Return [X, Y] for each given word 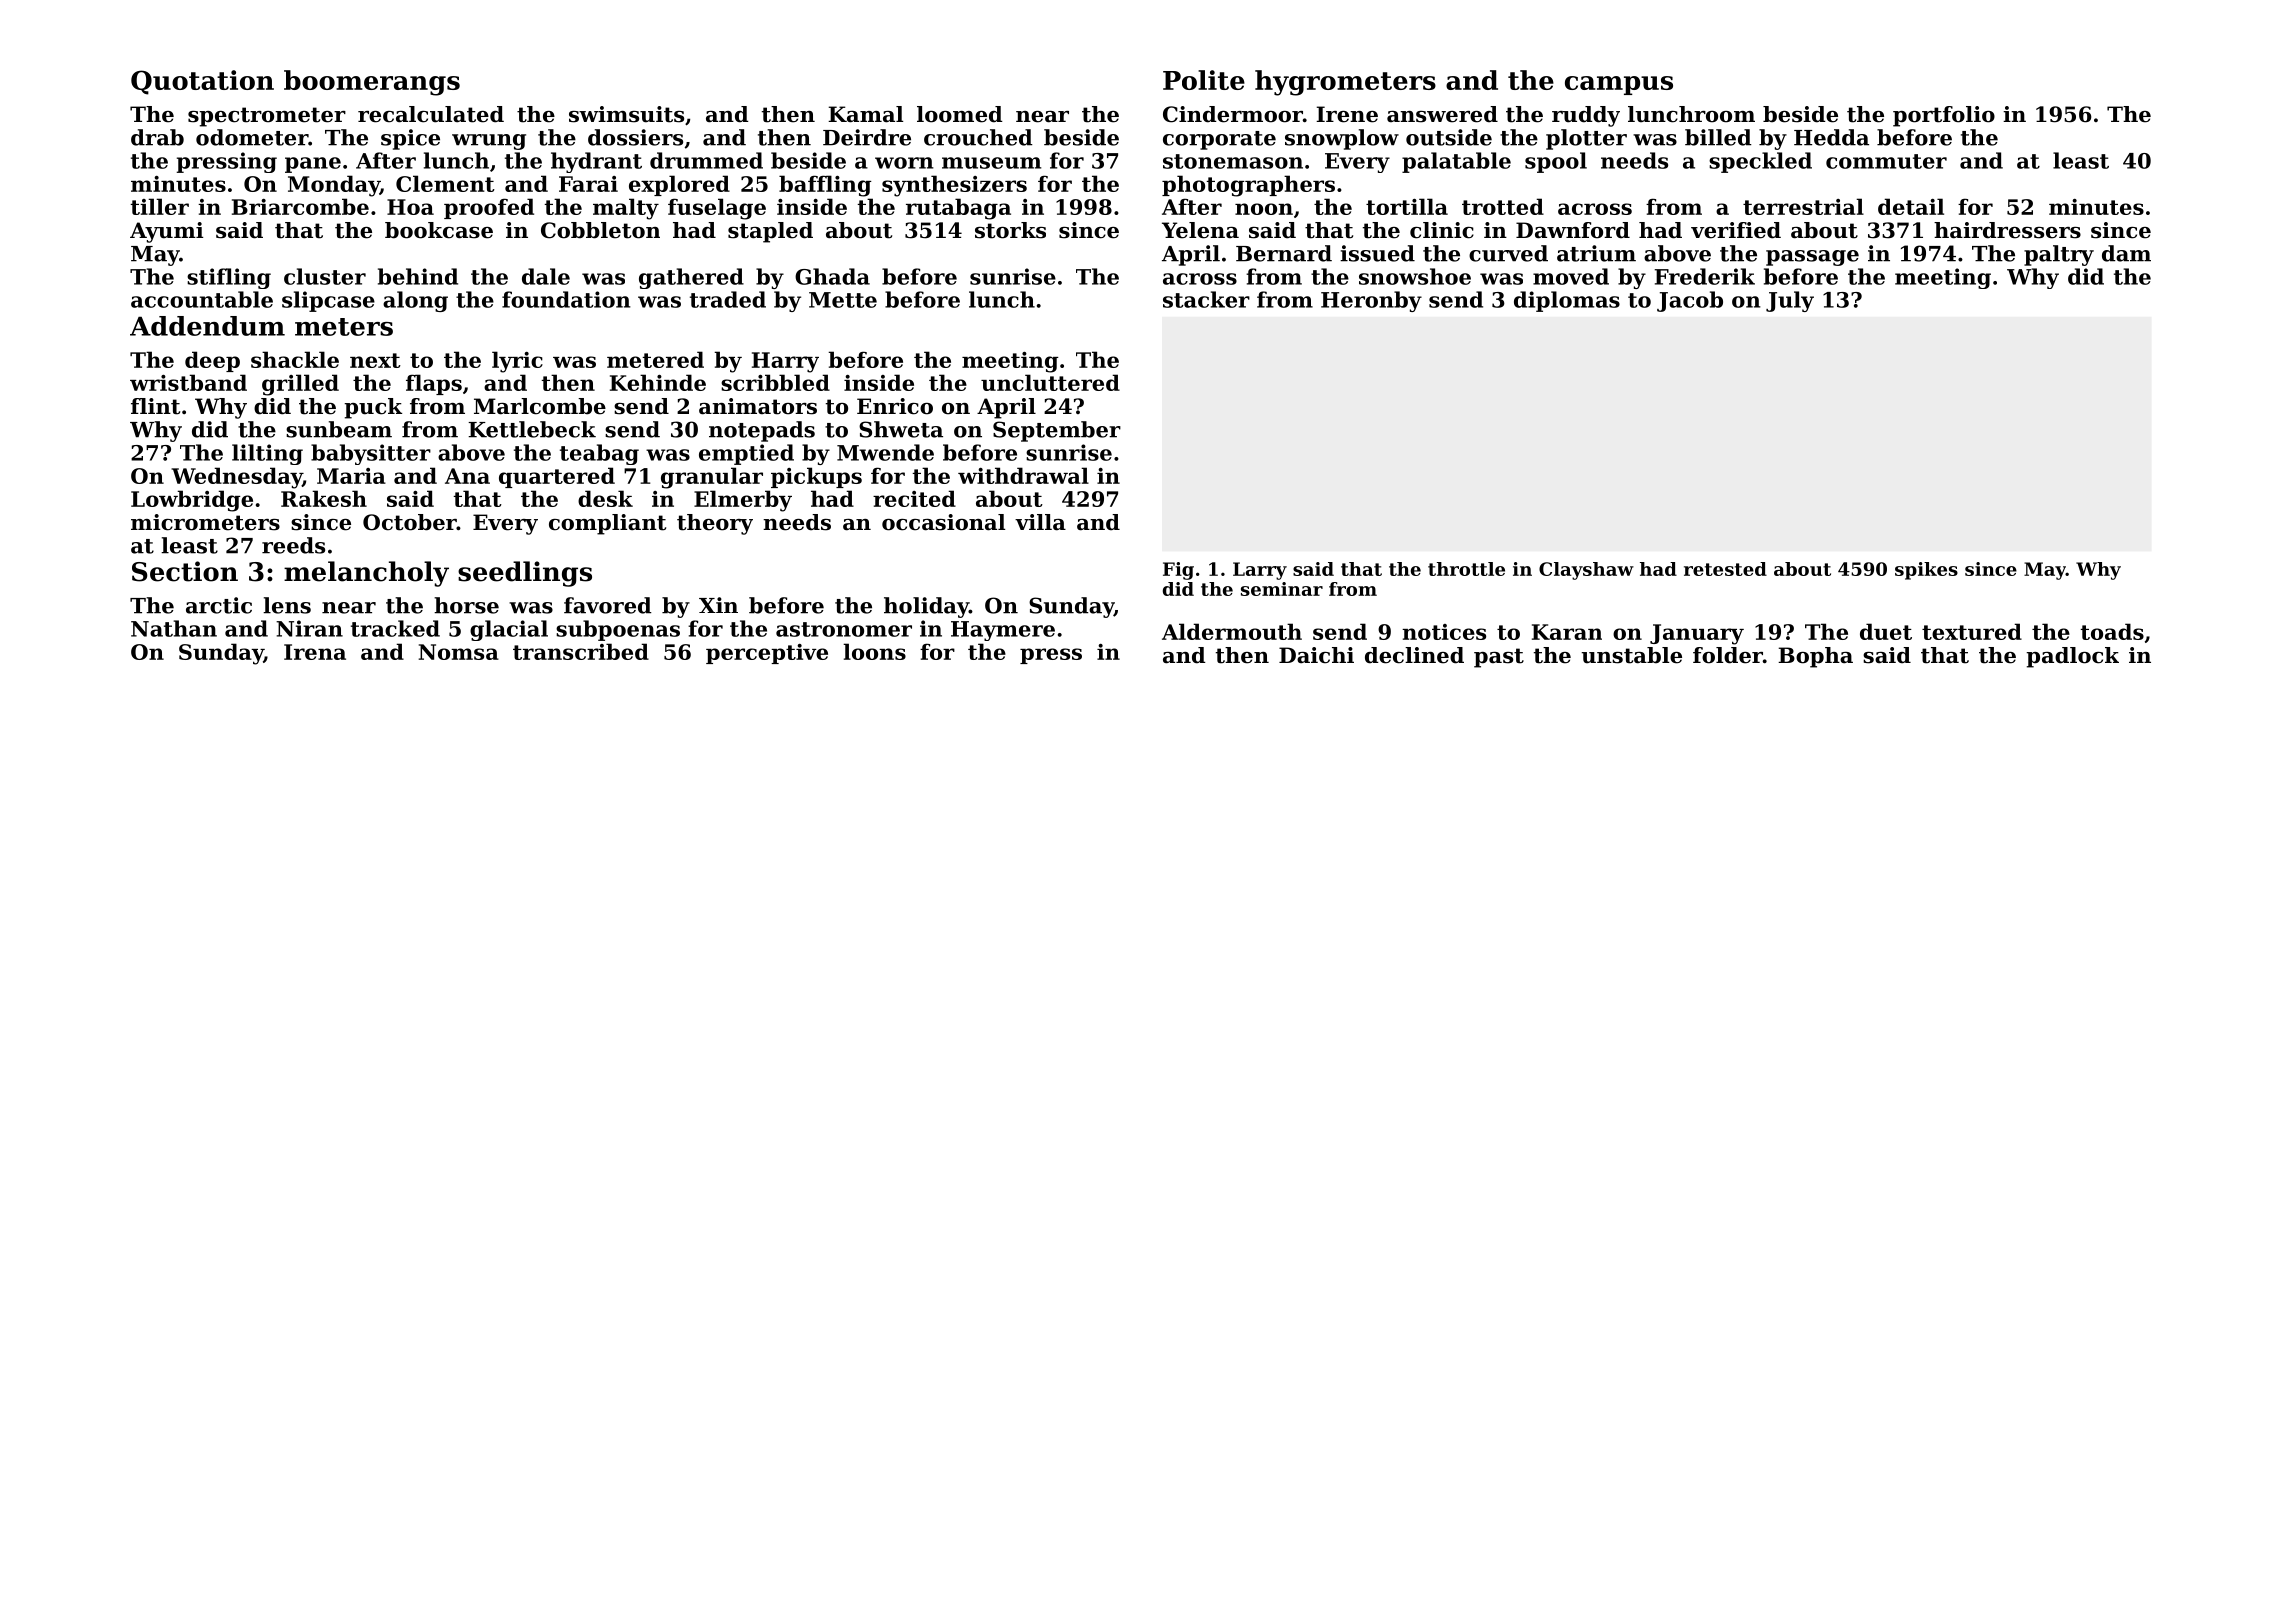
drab [157, 137]
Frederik [1705, 276]
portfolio [1944, 116]
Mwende [885, 452]
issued [1377, 253]
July [1790, 301]
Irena [315, 652]
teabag [599, 454]
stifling [229, 278]
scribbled [775, 382]
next [375, 360]
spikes [1926, 571]
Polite [1204, 80]
